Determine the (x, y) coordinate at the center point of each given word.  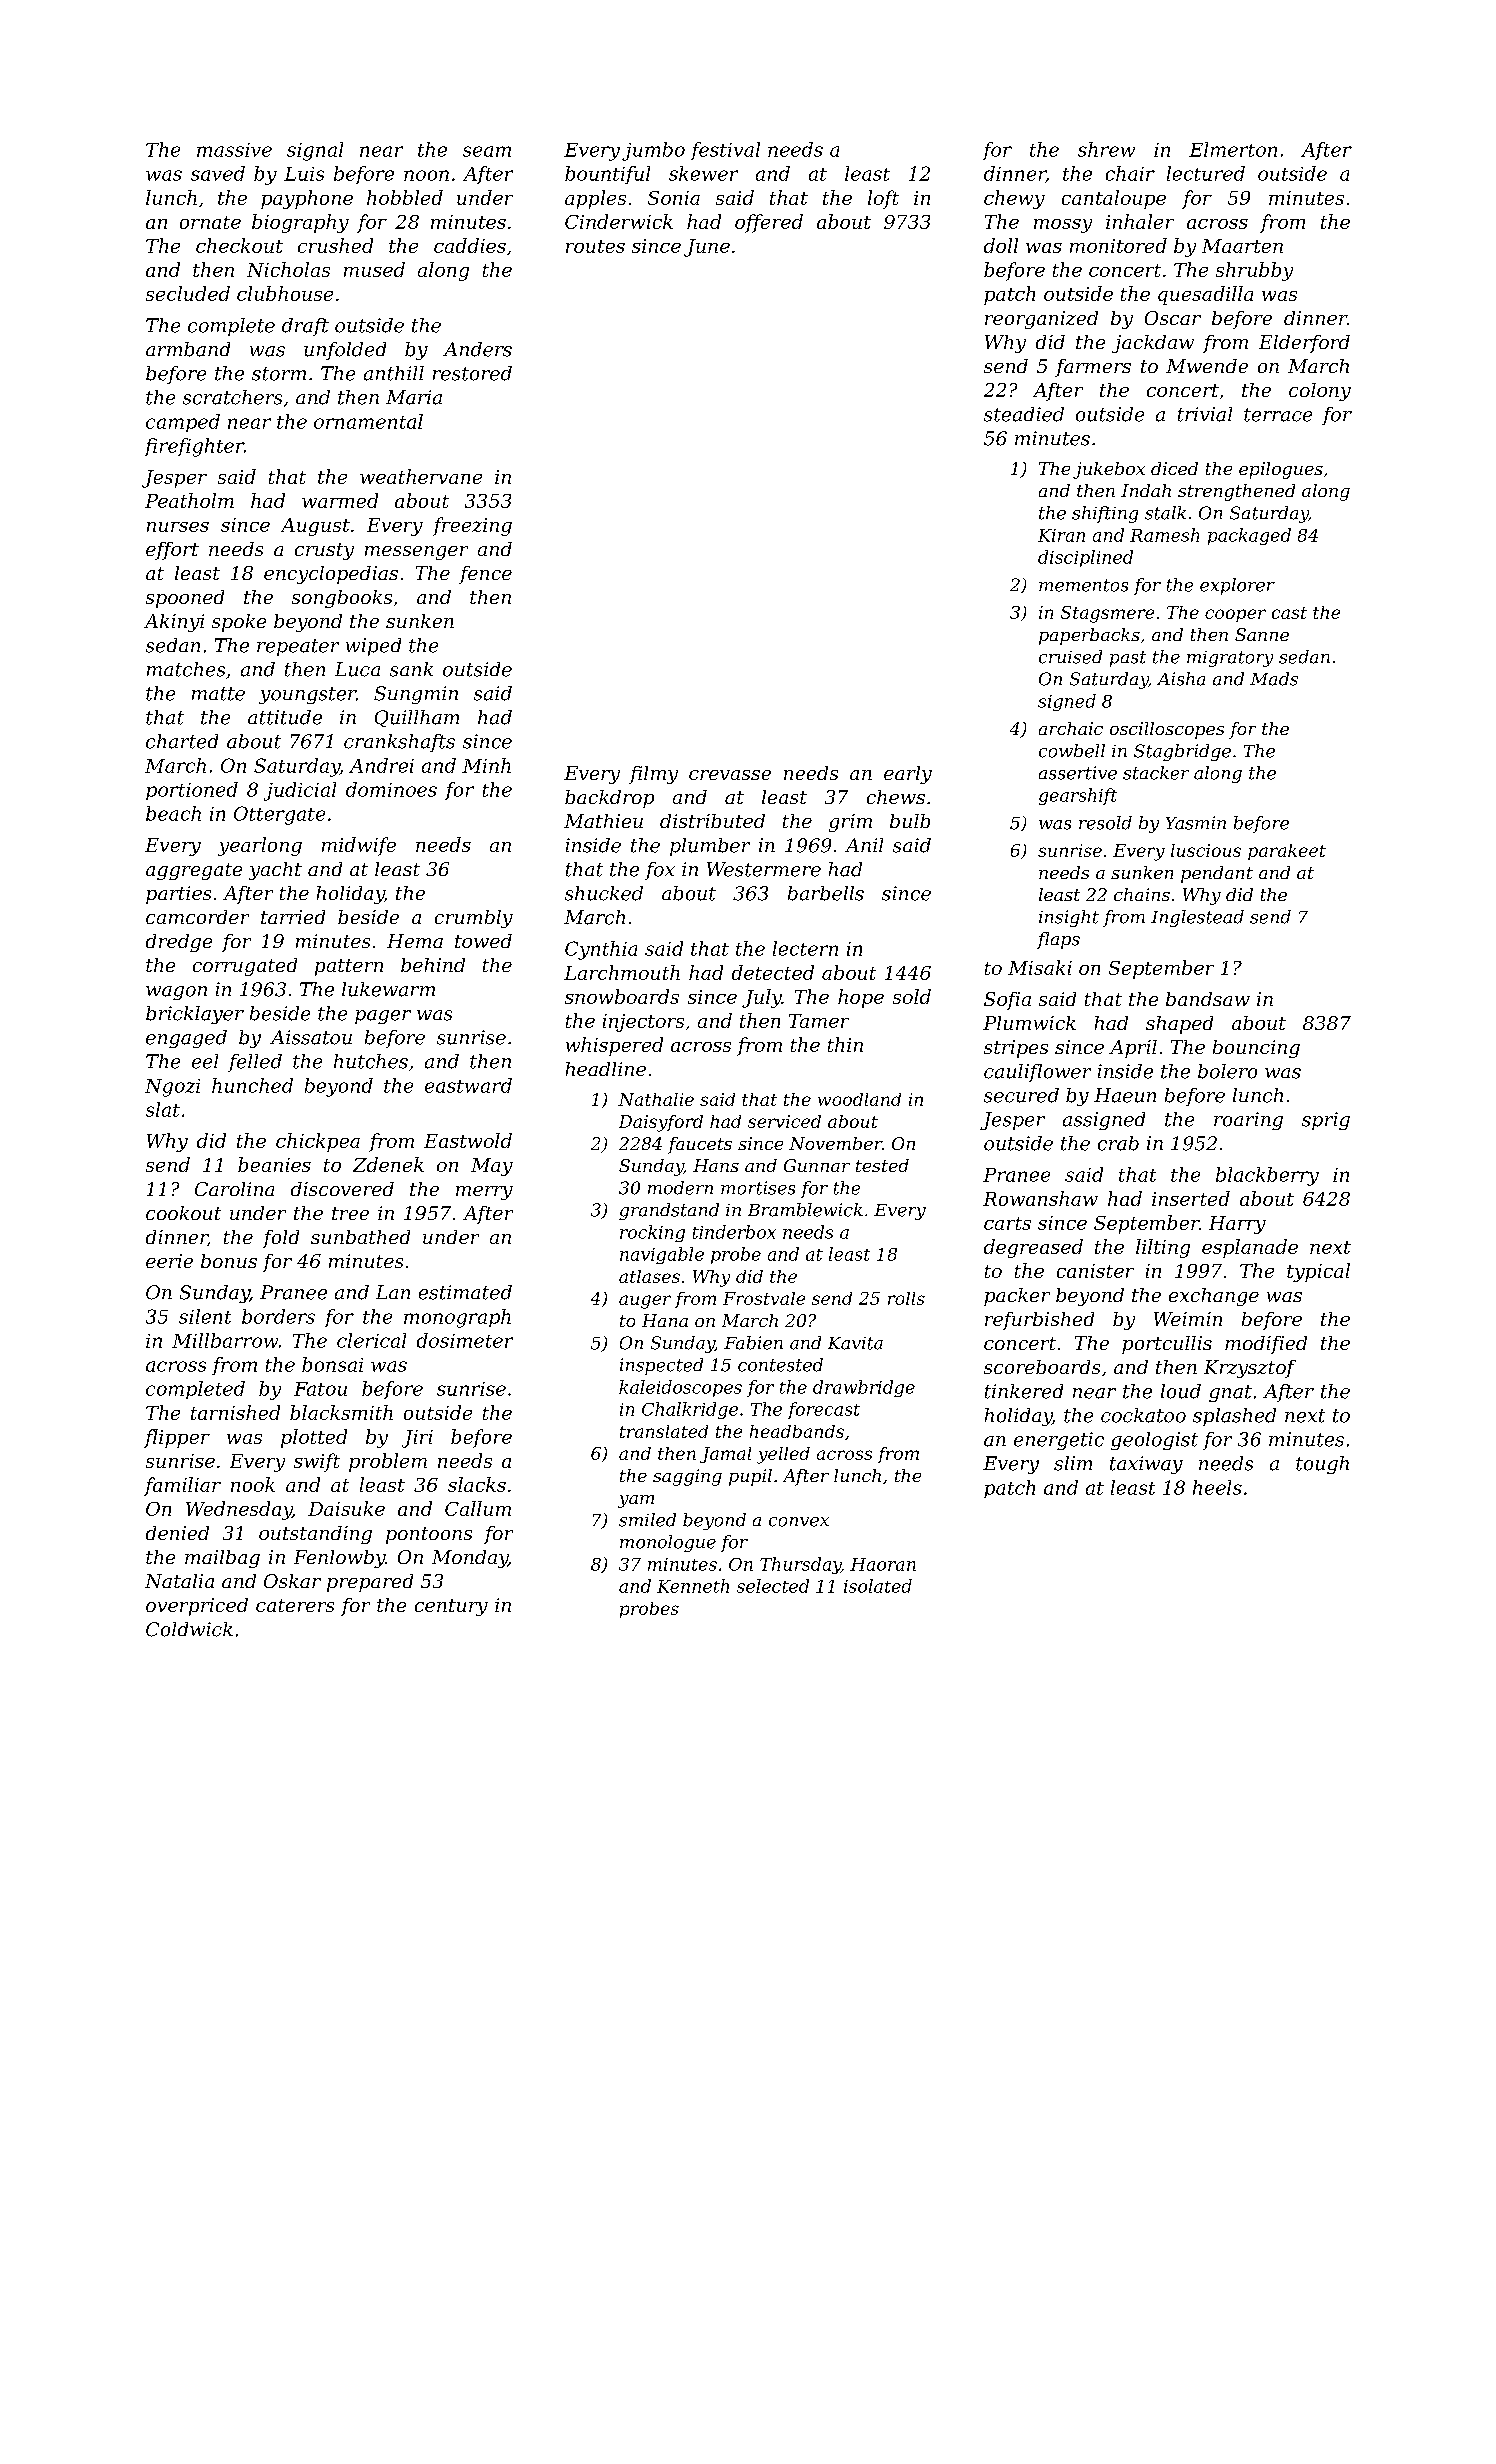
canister (1095, 1271)
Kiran (1061, 535)
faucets (700, 1145)
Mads (1274, 679)
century (451, 1607)
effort (172, 551)
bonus (229, 1261)
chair (1130, 173)
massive (234, 150)
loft (883, 199)
